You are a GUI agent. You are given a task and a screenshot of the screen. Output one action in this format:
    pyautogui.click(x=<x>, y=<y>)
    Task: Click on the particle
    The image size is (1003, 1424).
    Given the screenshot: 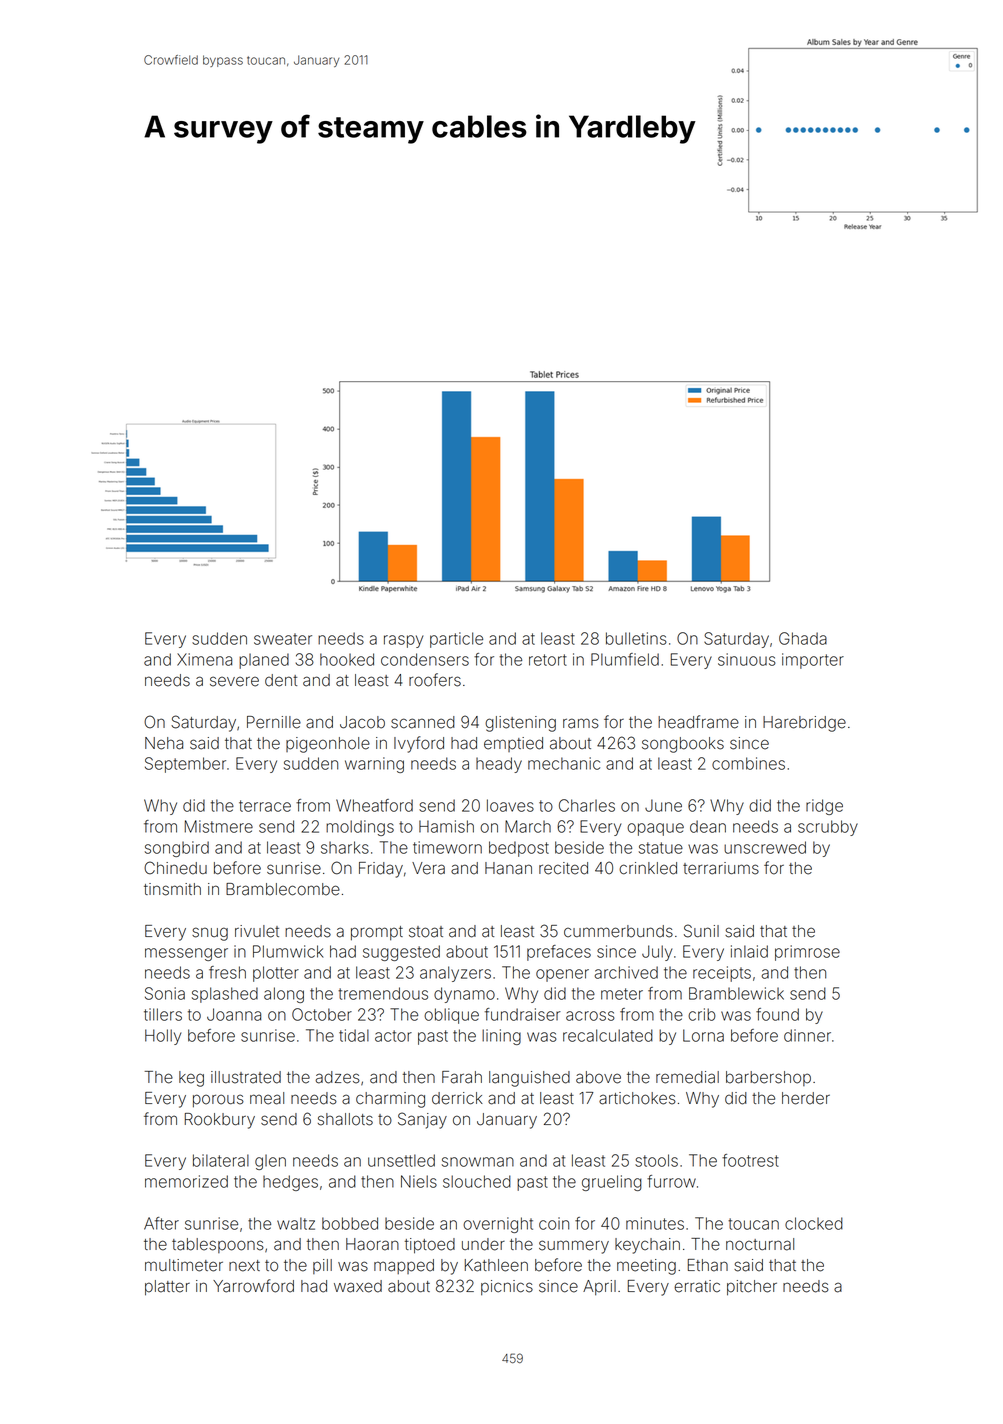 What is the action you would take?
    pyautogui.click(x=456, y=640)
